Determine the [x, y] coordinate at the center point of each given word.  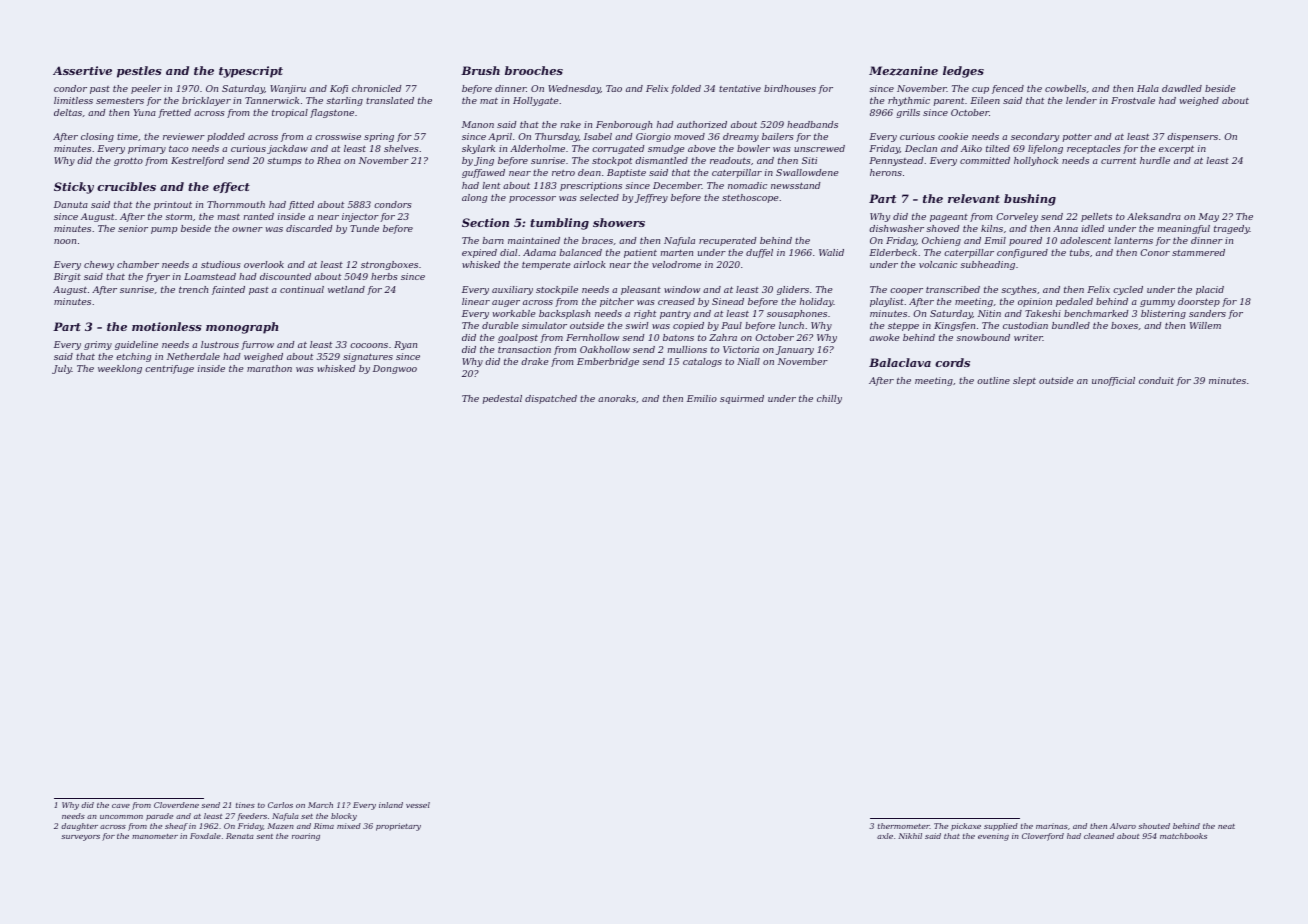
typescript [251, 72]
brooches [534, 70]
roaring [306, 837]
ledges [963, 72]
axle [885, 836]
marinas [1052, 826]
